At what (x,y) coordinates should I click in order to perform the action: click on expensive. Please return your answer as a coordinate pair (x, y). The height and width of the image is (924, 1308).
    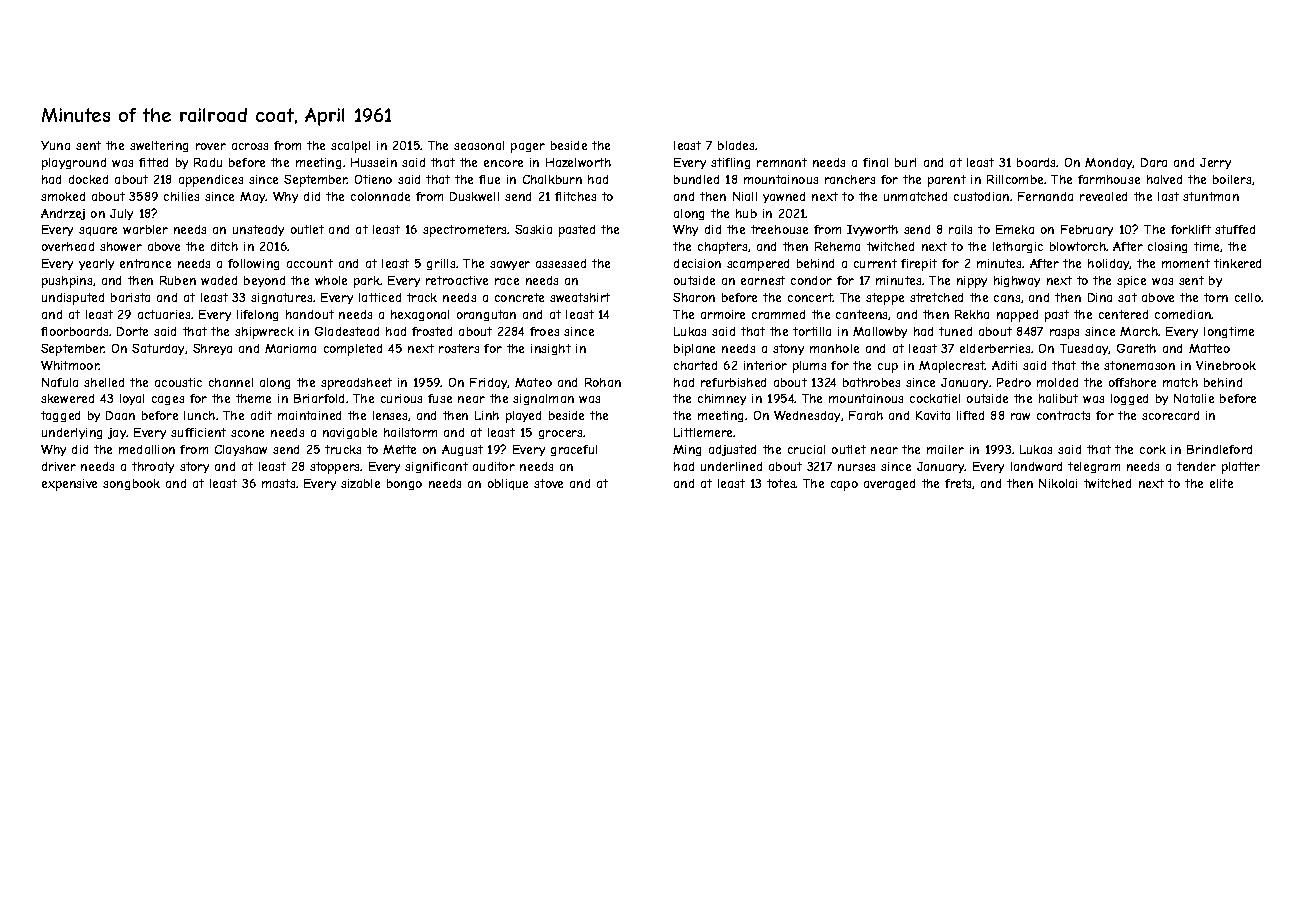
    Looking at the image, I should click on (69, 485).
